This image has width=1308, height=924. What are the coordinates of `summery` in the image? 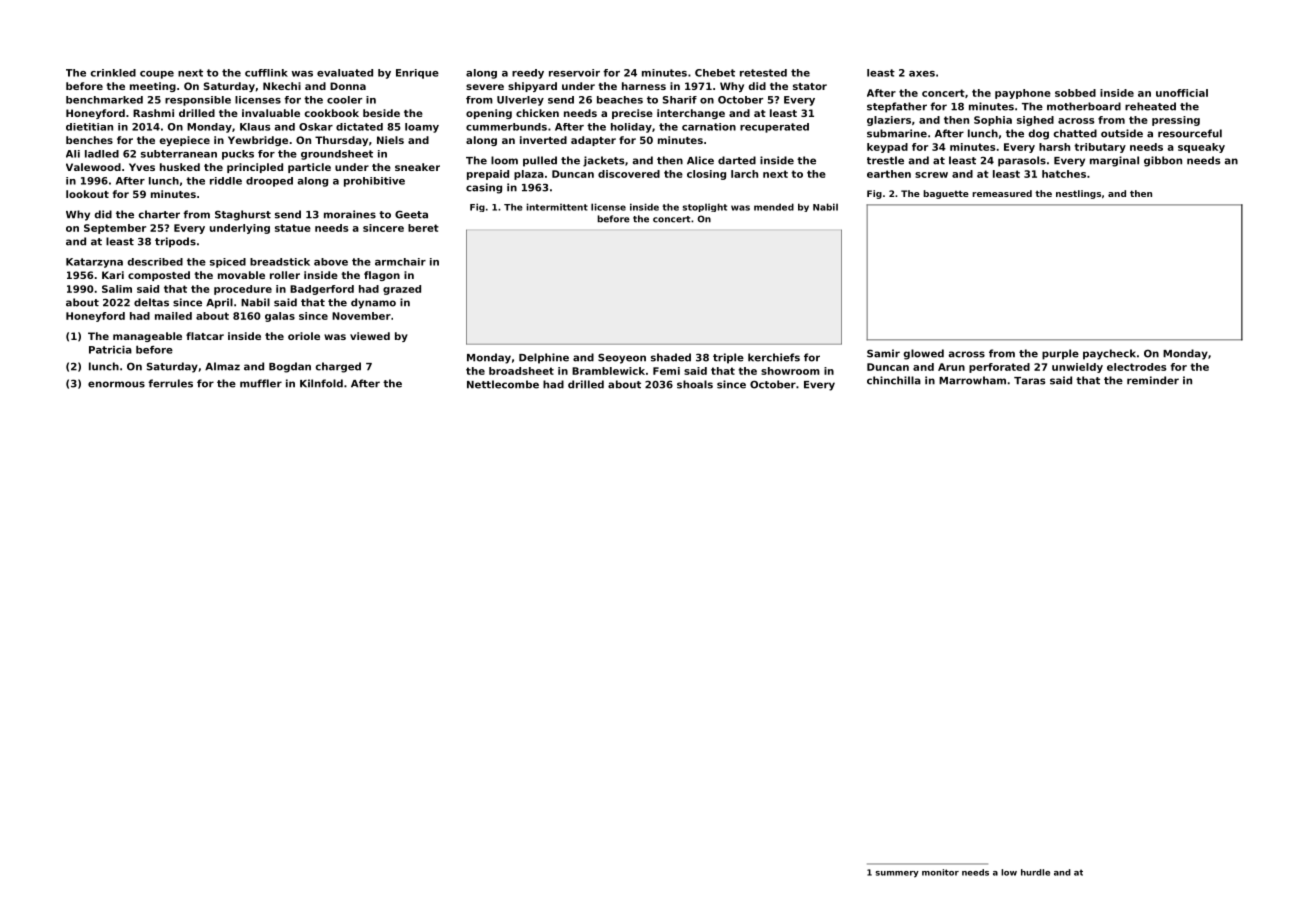 It's located at (897, 874).
